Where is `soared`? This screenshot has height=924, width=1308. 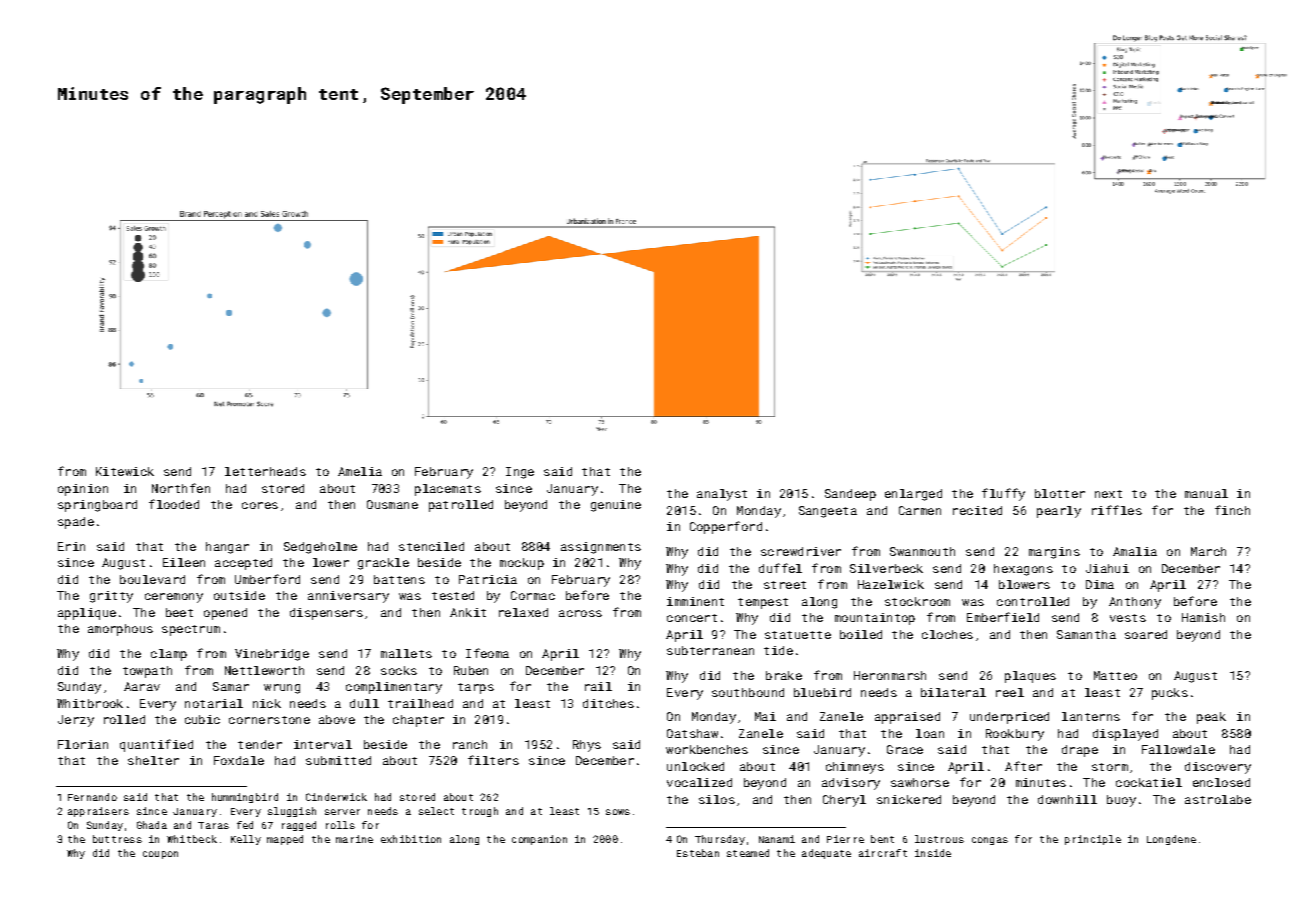
soared is located at coordinates (1146, 634).
